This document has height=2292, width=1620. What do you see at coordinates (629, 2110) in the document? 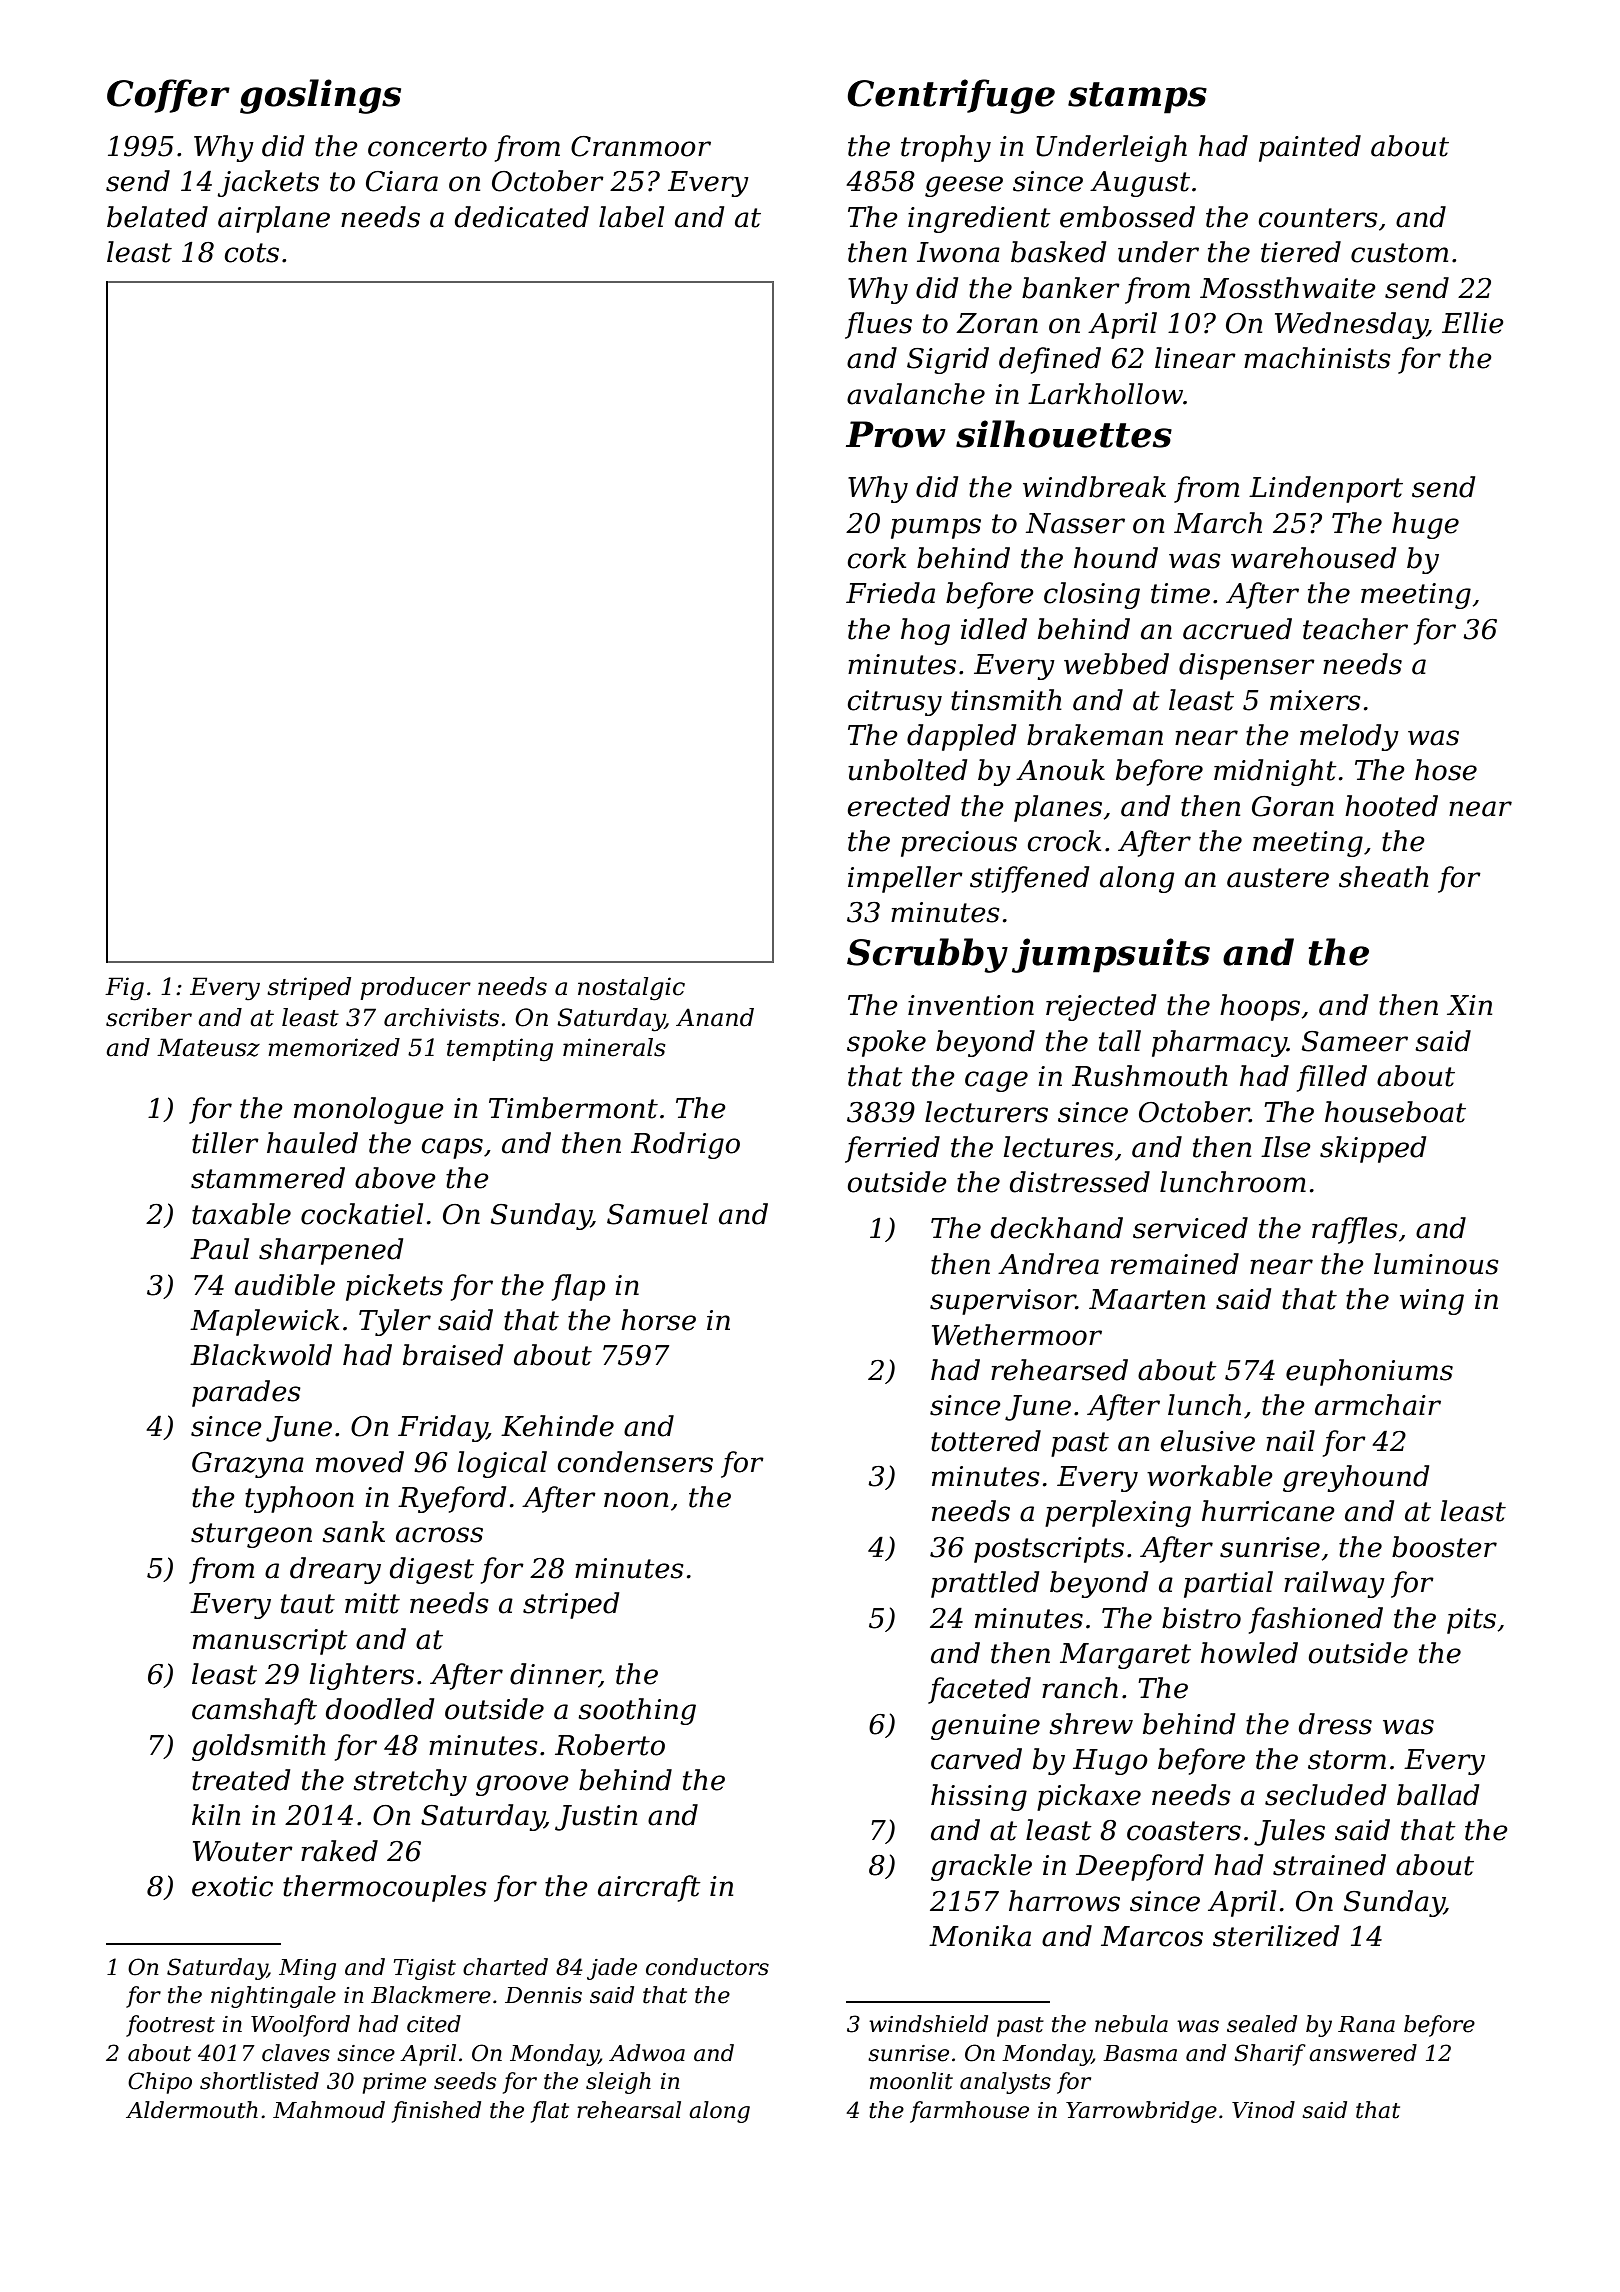
I see `rehearsal` at bounding box center [629, 2110].
